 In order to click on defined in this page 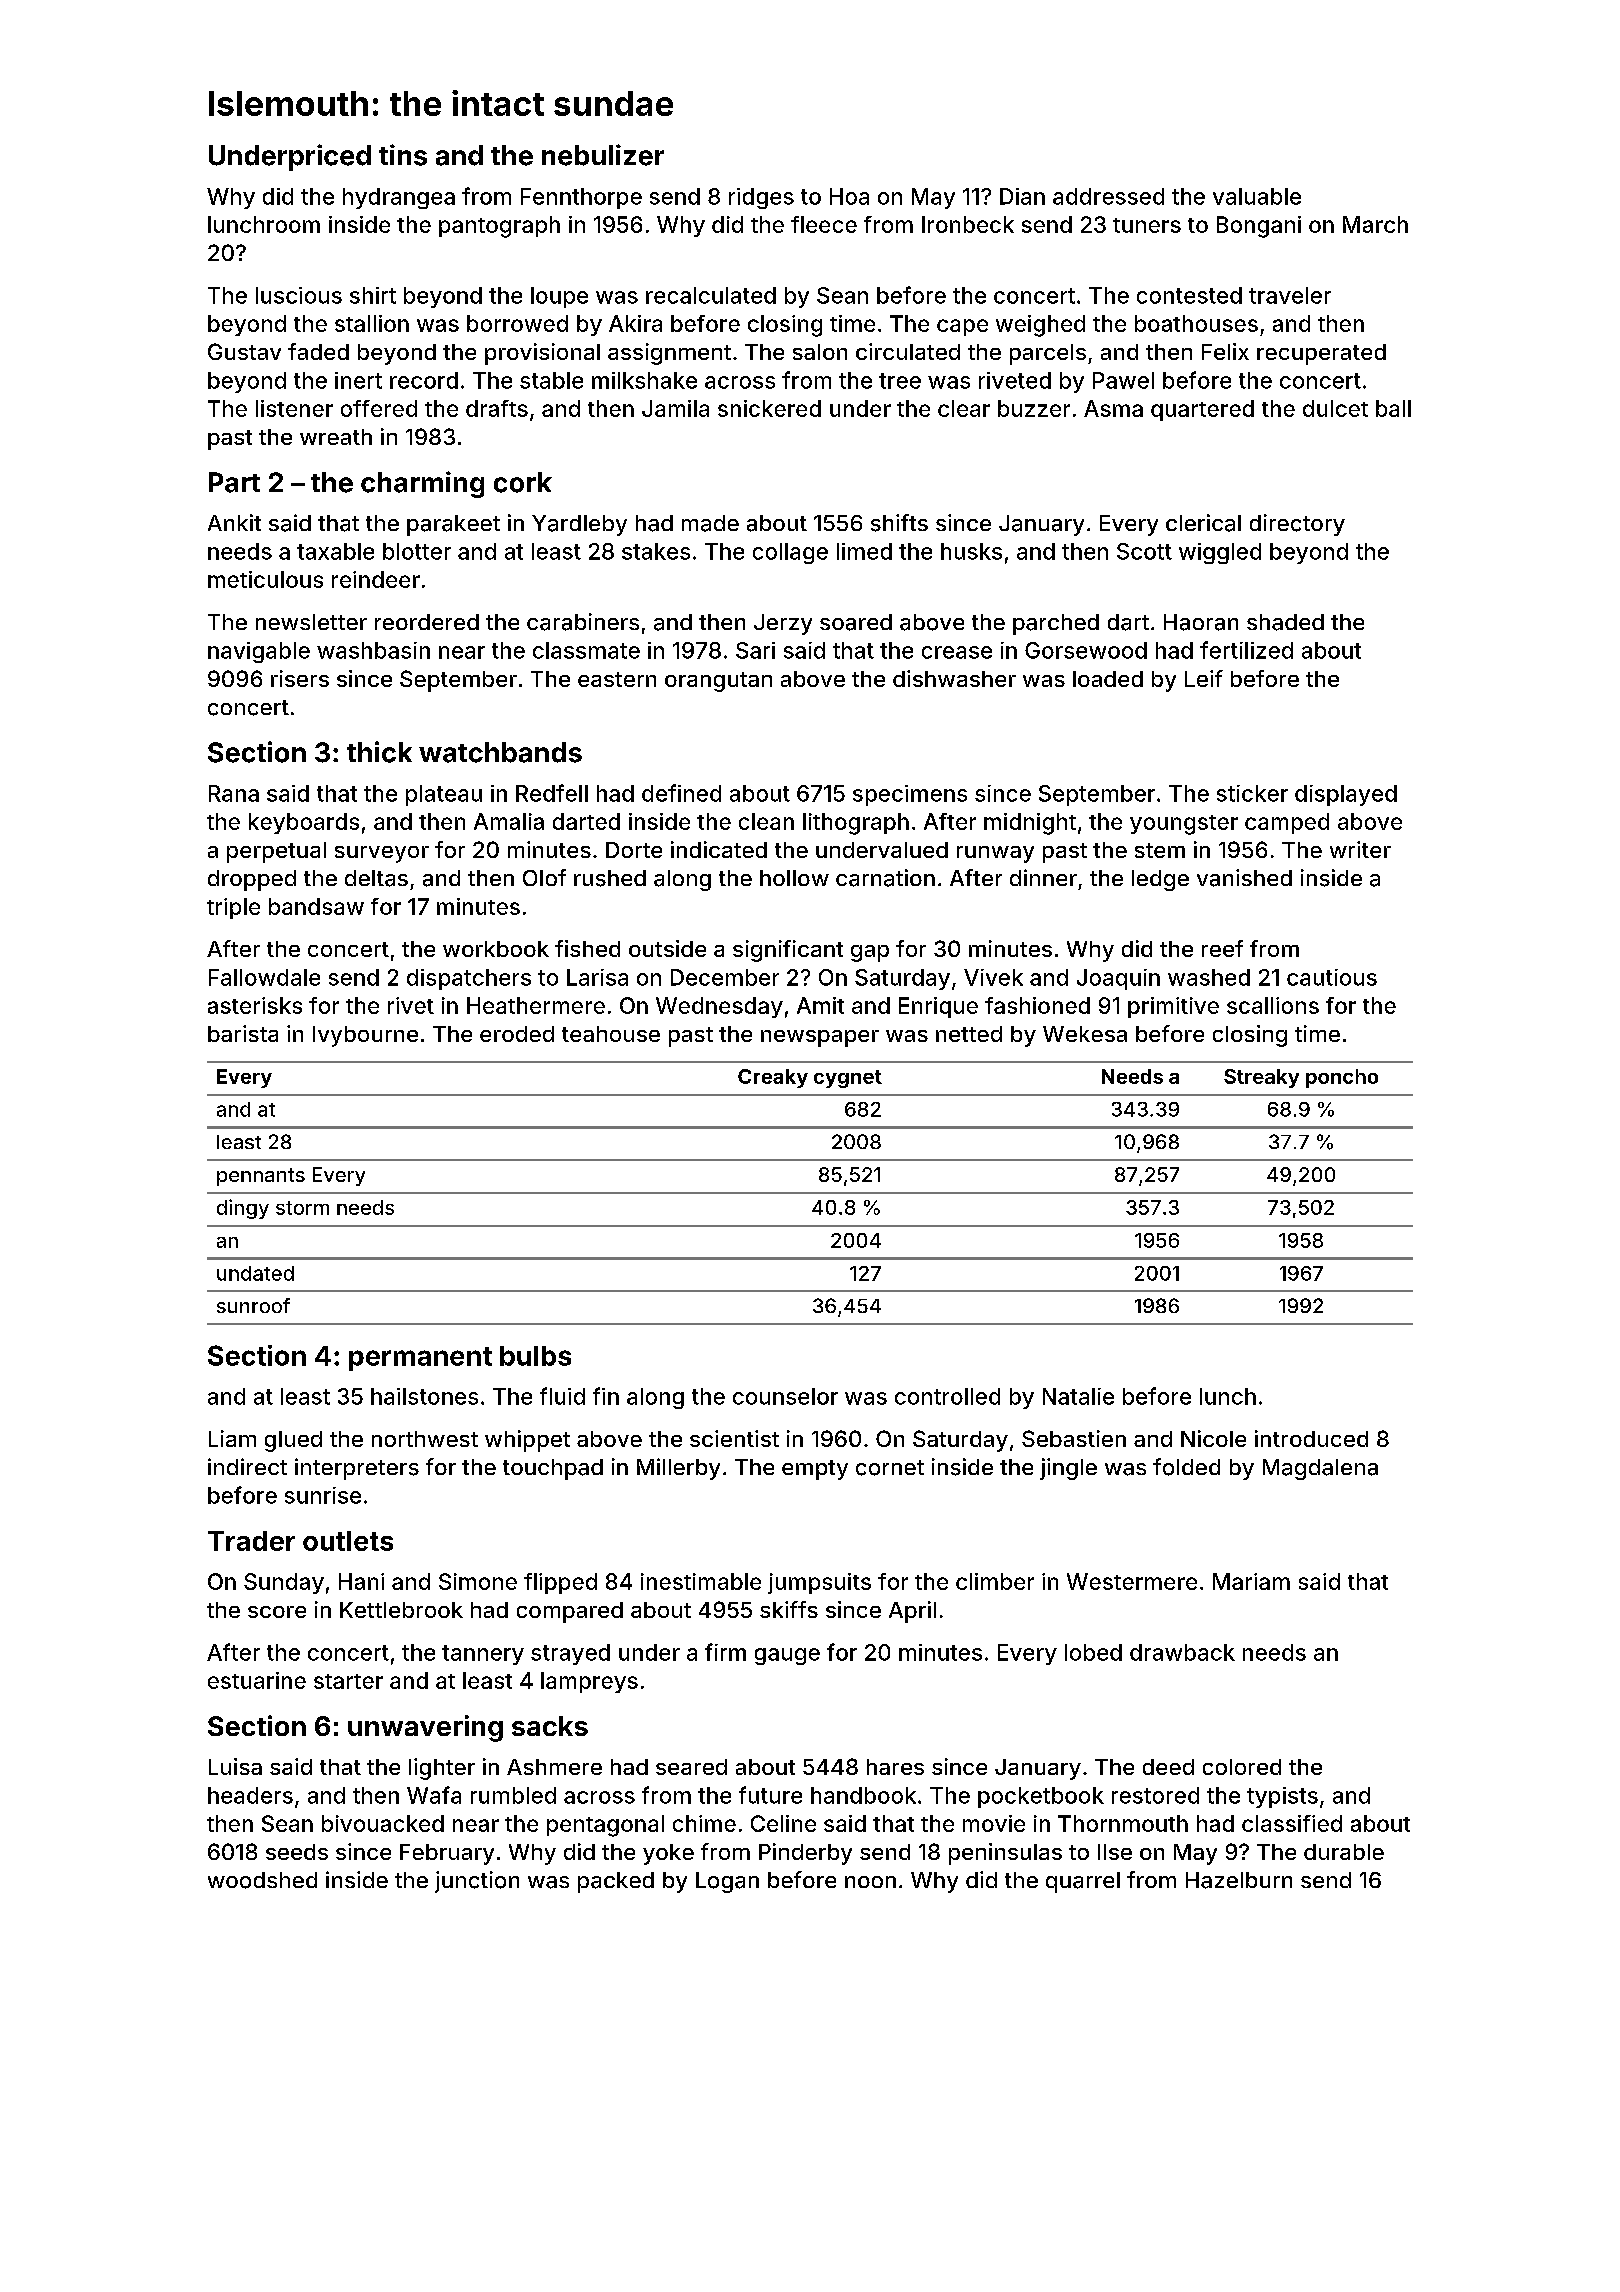, I will do `click(681, 793)`.
